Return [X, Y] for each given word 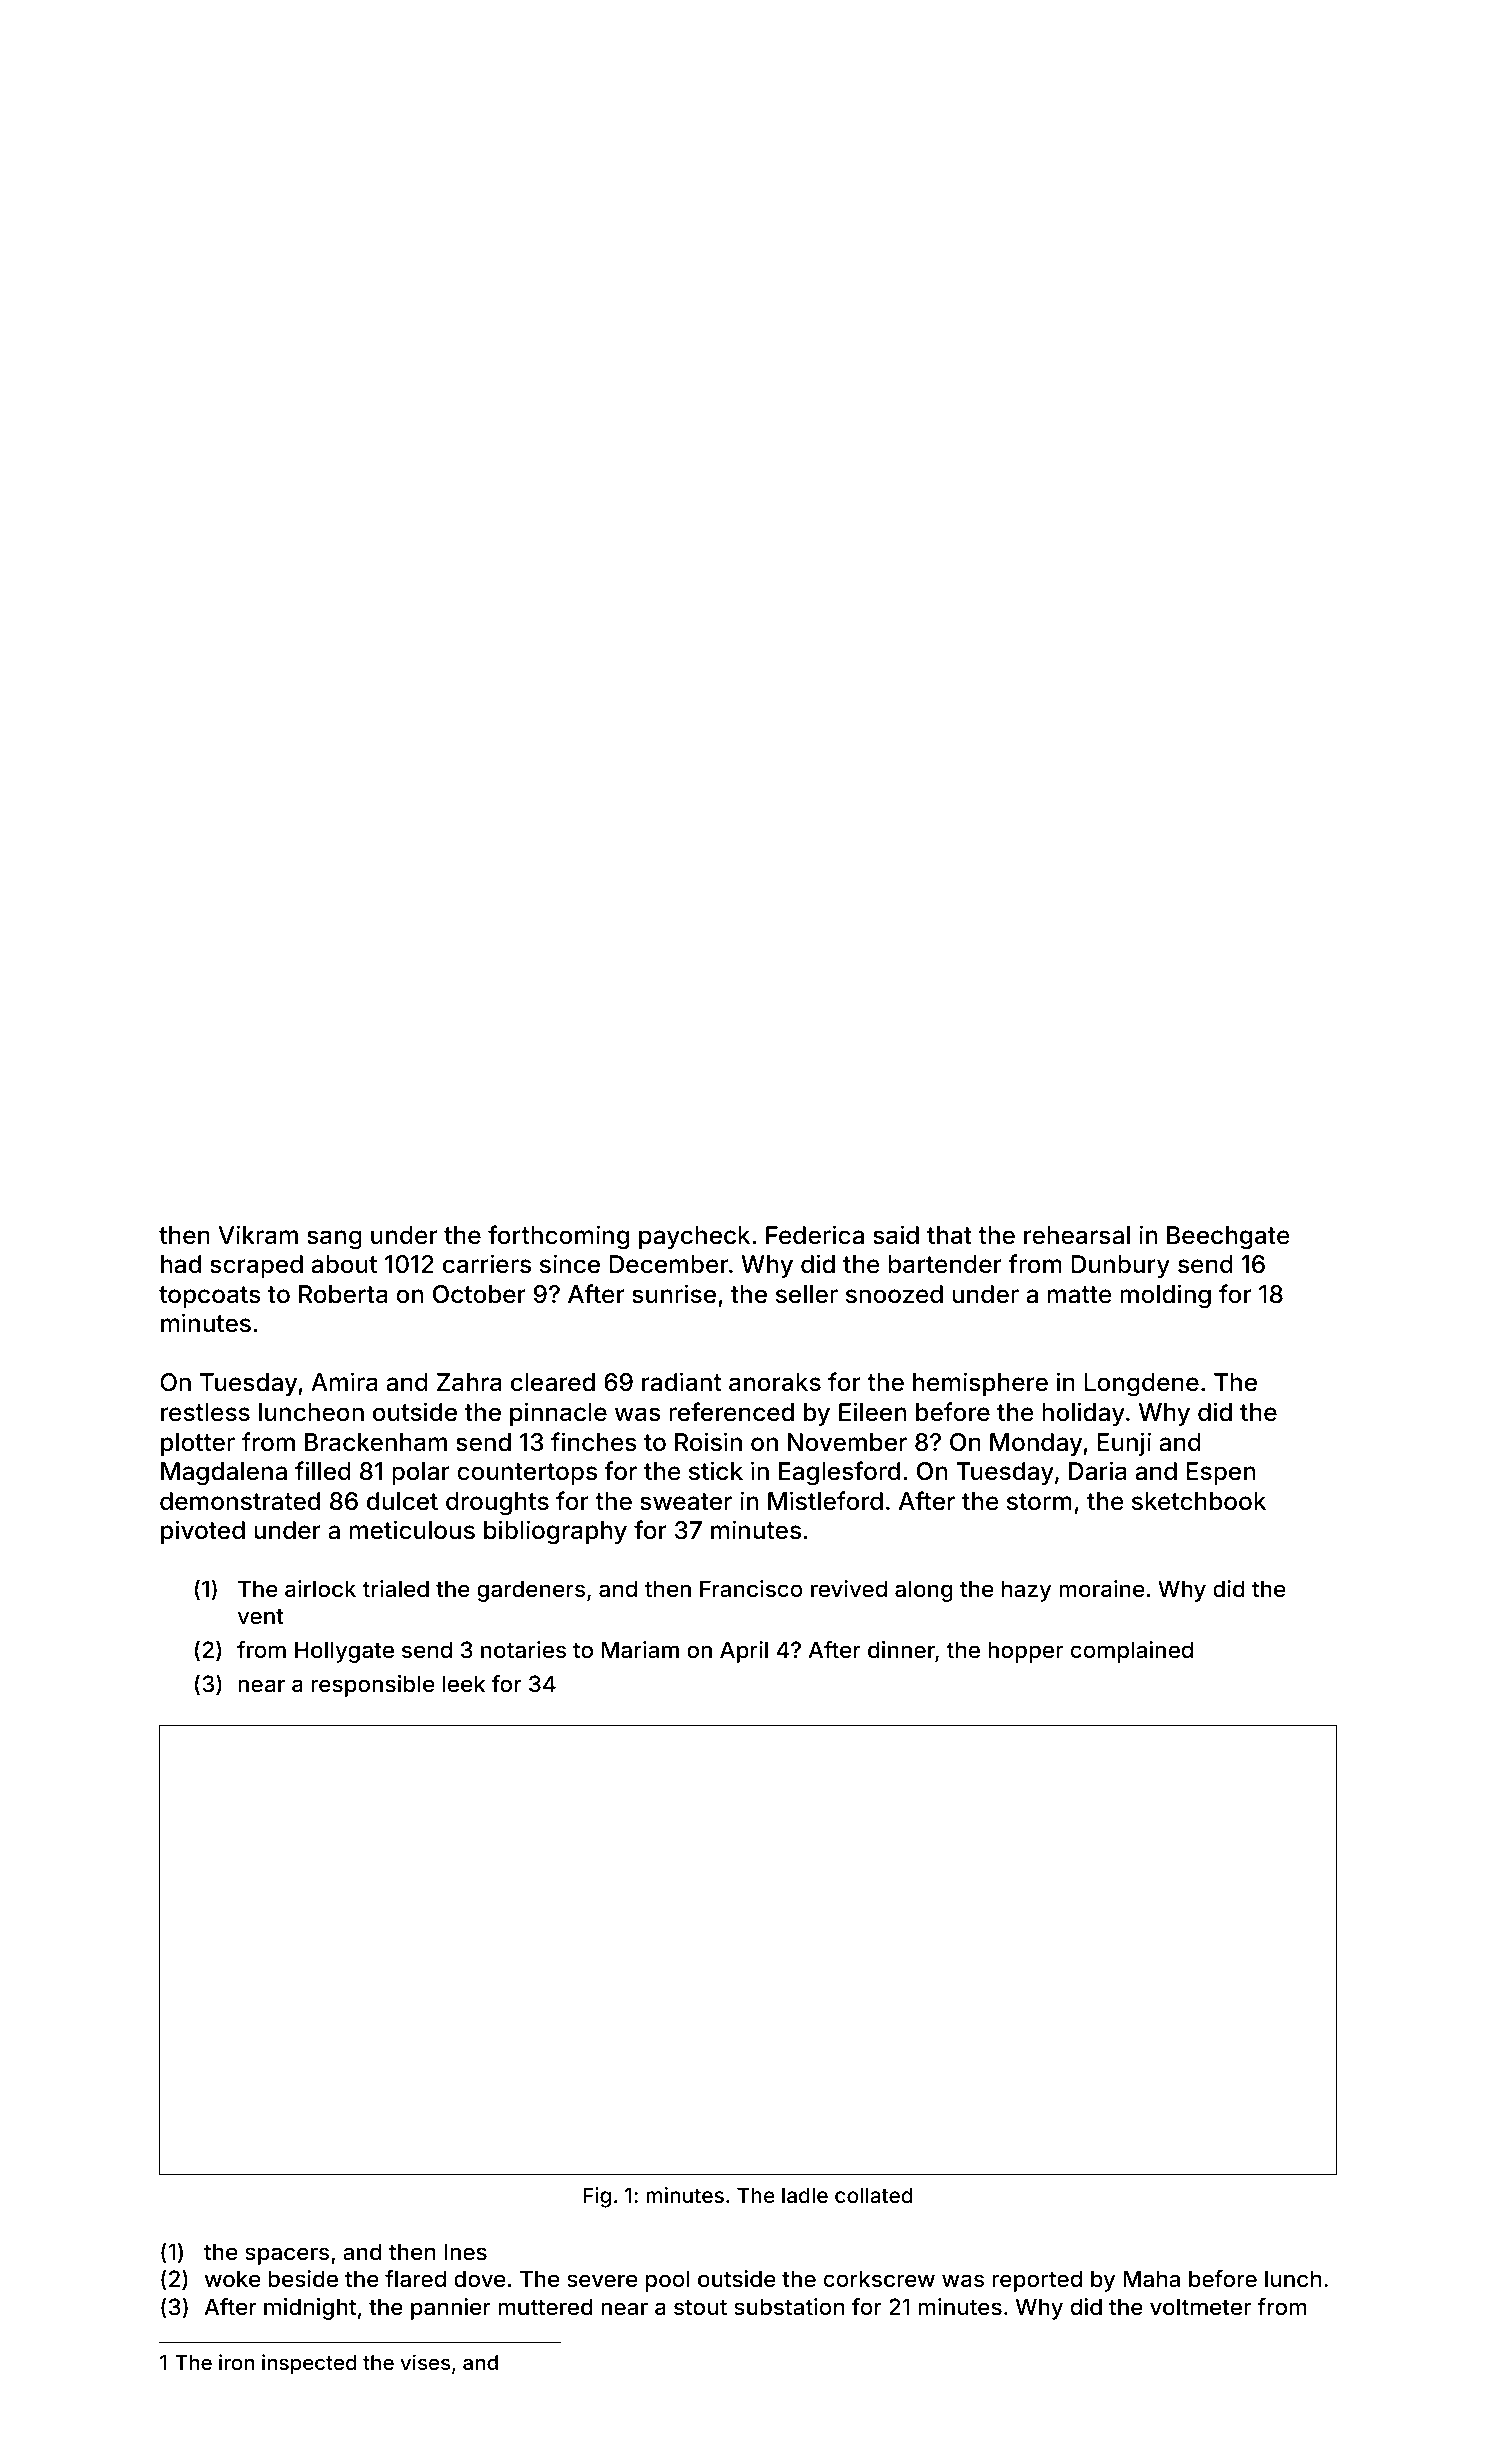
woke [232, 2278]
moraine [1101, 1589]
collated [873, 2195]
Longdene [1141, 1385]
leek [463, 1683]
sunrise [674, 1294]
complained [1132, 1652]
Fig [597, 2197]
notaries [523, 1650]
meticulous [412, 1530]
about [344, 1264]
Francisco [751, 1589]
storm [1039, 1502]
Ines [465, 2251]
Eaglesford [839, 1473]
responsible [372, 1686]
